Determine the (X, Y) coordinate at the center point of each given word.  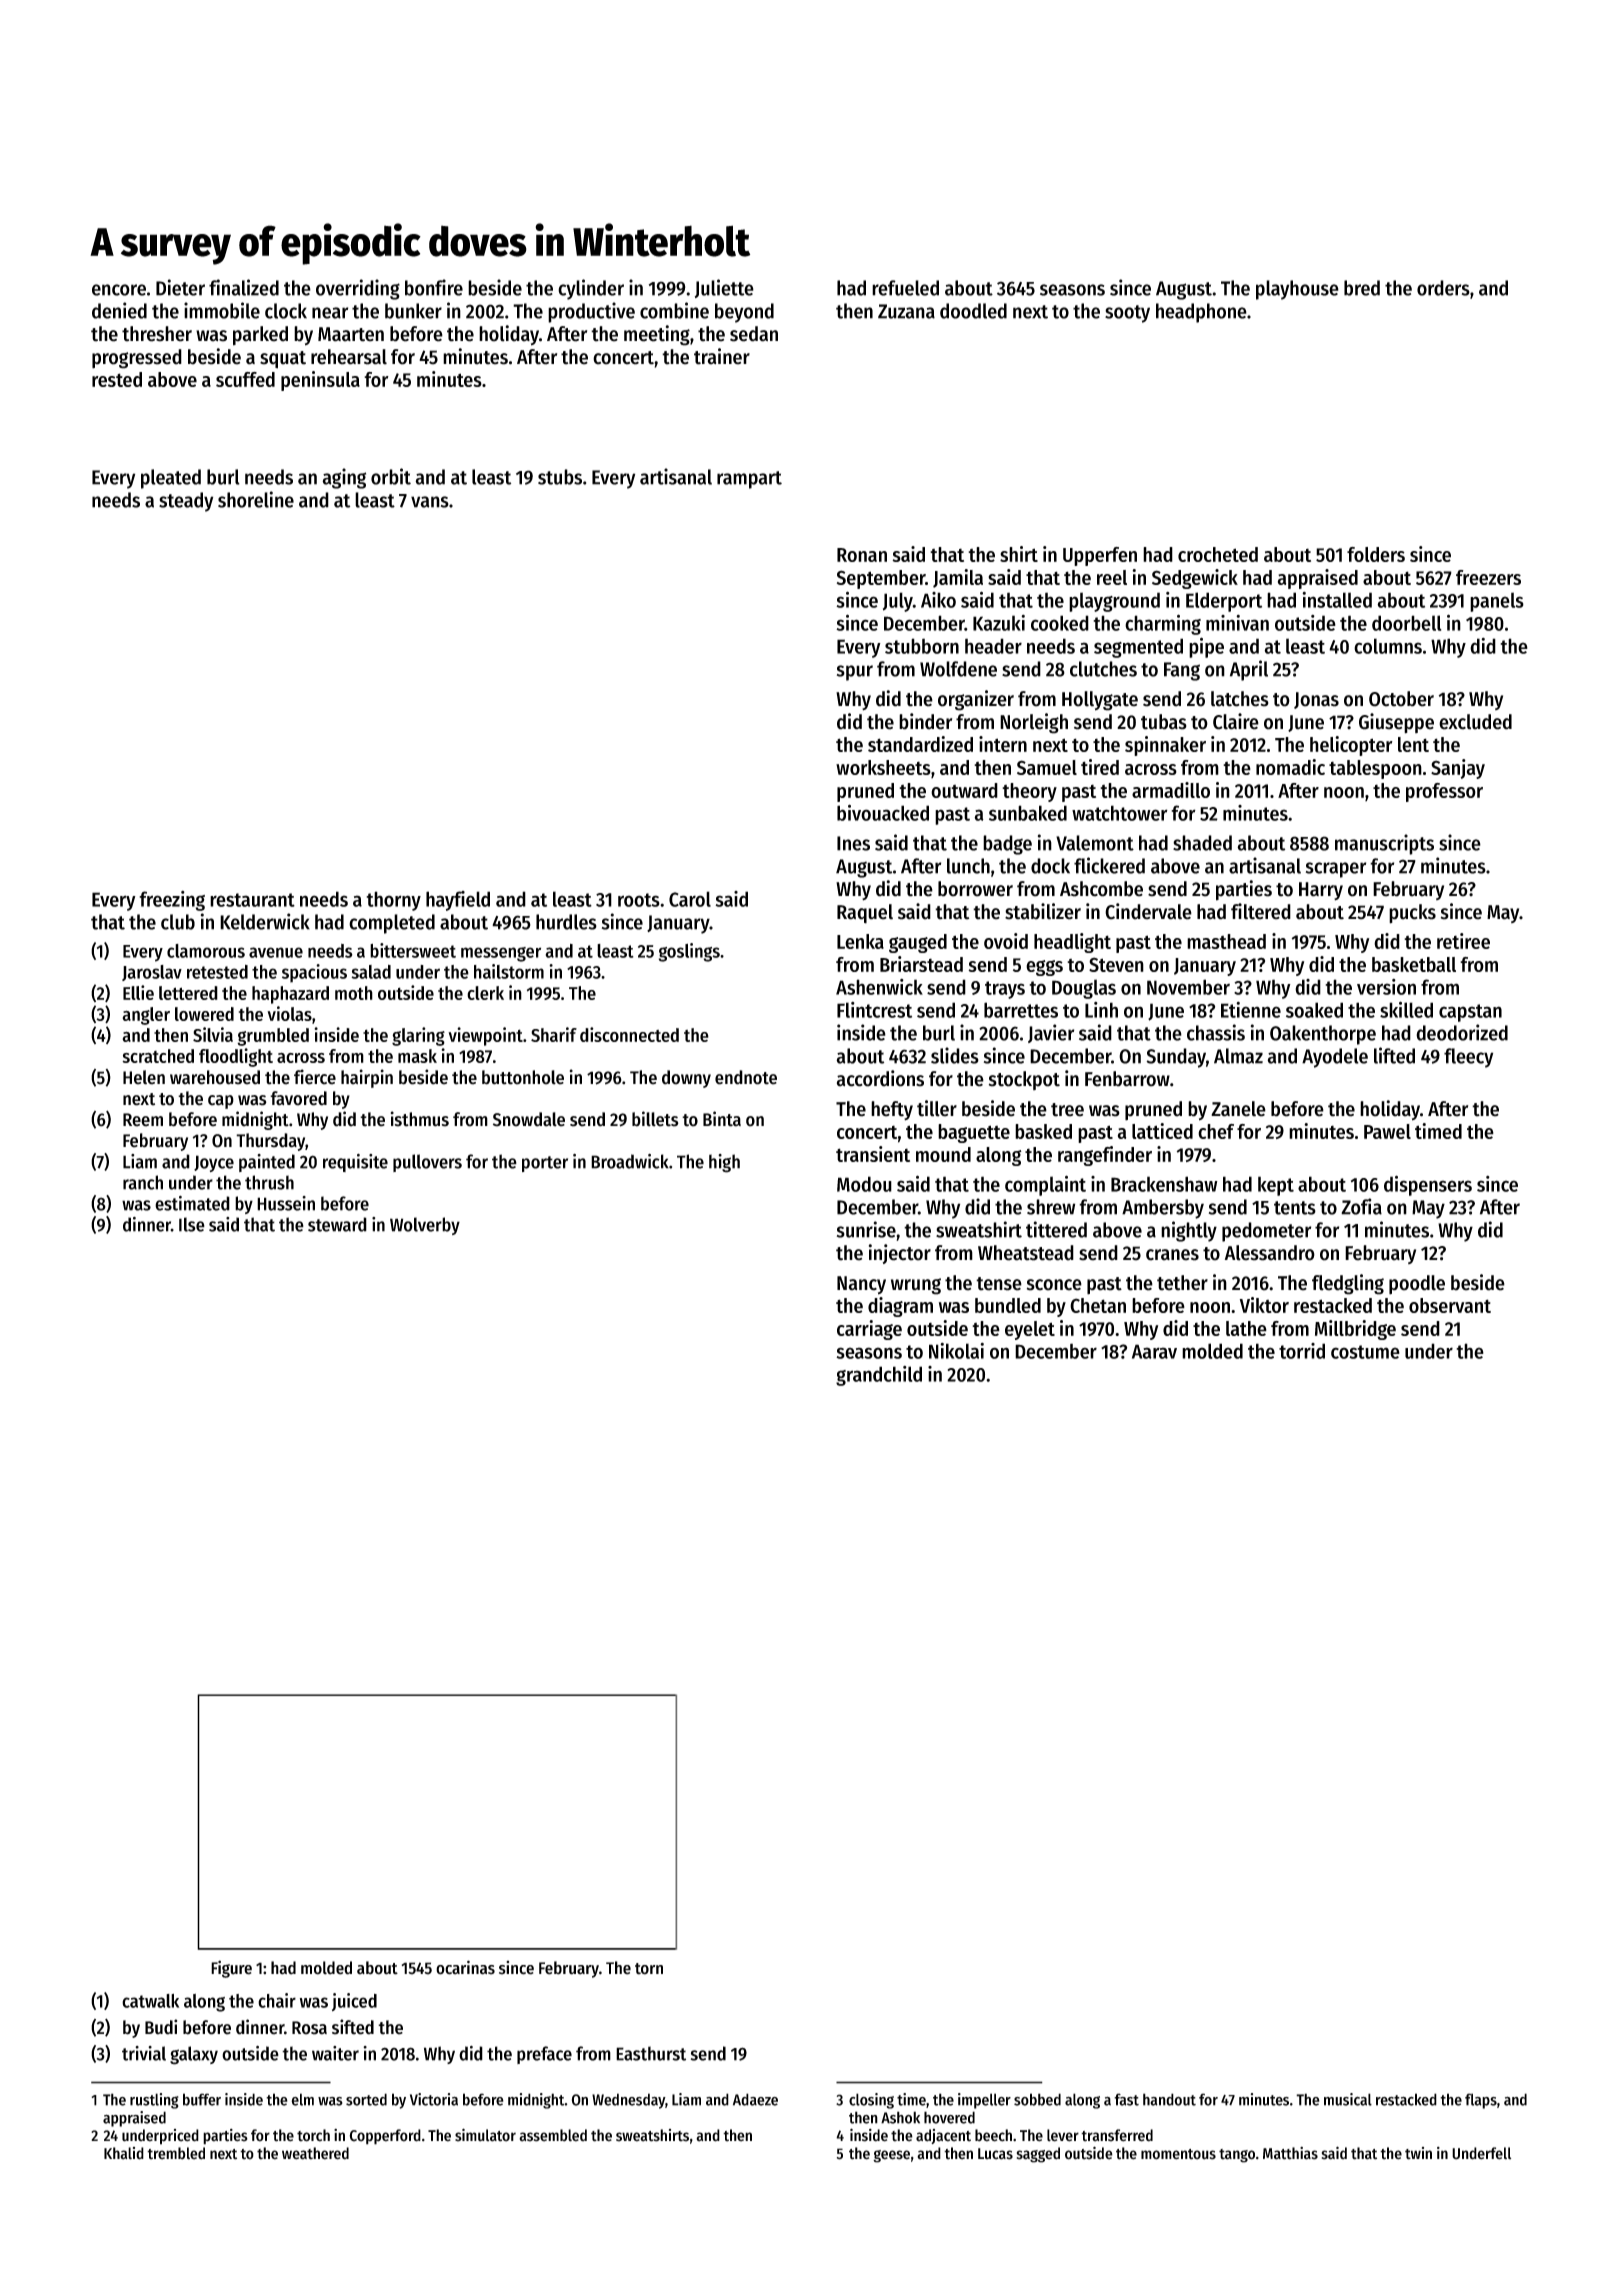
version (1386, 987)
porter (545, 1164)
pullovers (427, 1163)
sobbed (1037, 2099)
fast (1126, 2099)
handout (1169, 2099)
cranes (1172, 1255)
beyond (744, 313)
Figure (231, 1969)
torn (649, 1969)
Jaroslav (152, 973)
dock (1050, 866)
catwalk (150, 2001)
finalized (244, 287)
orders (1443, 288)
